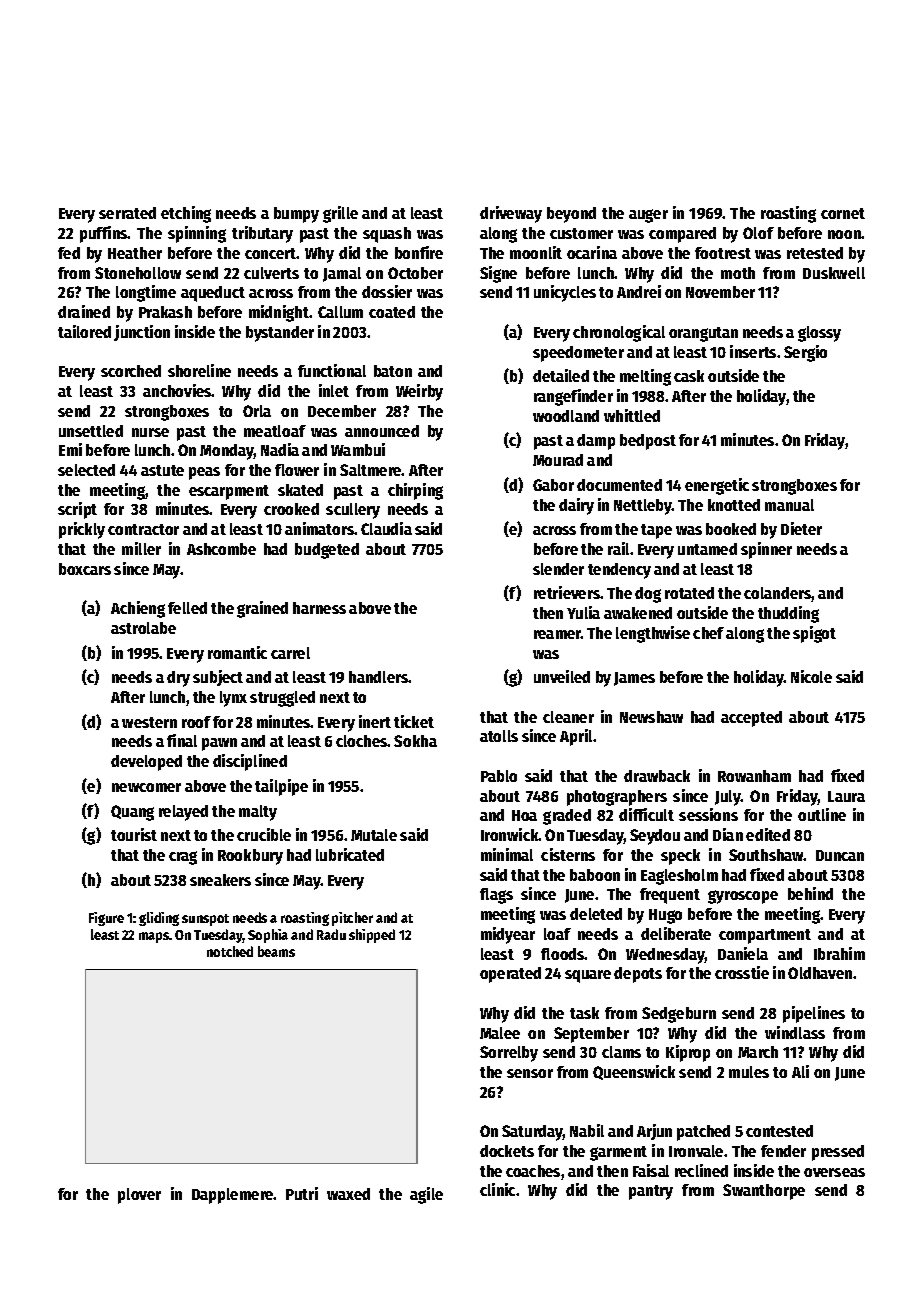 Image resolution: width=924 pixels, height=1308 pixels. Describe the element at coordinates (257, 411) in the page. I see `Orla` at that location.
